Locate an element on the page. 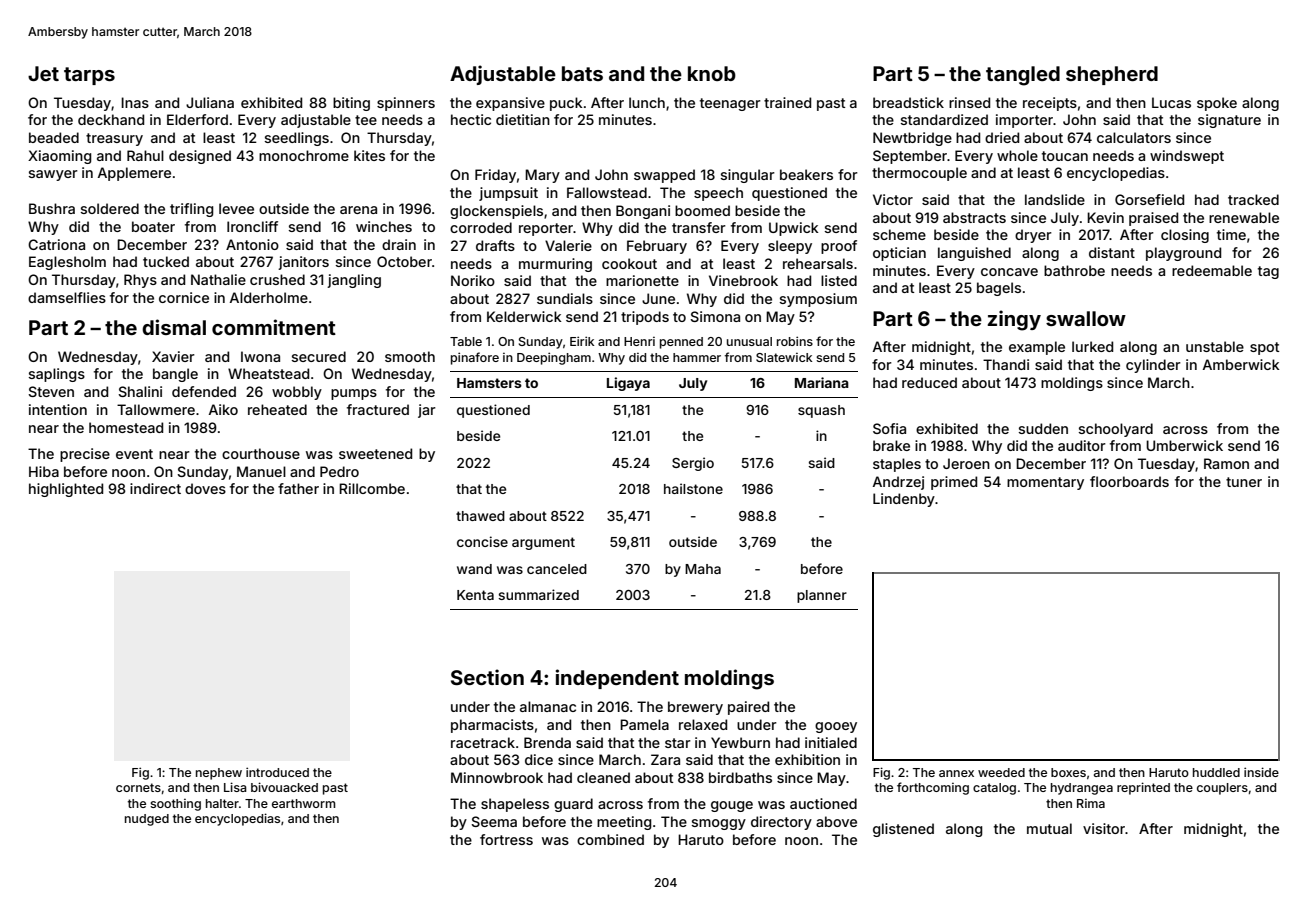 The image size is (1308, 924). fortress is located at coordinates (506, 839).
